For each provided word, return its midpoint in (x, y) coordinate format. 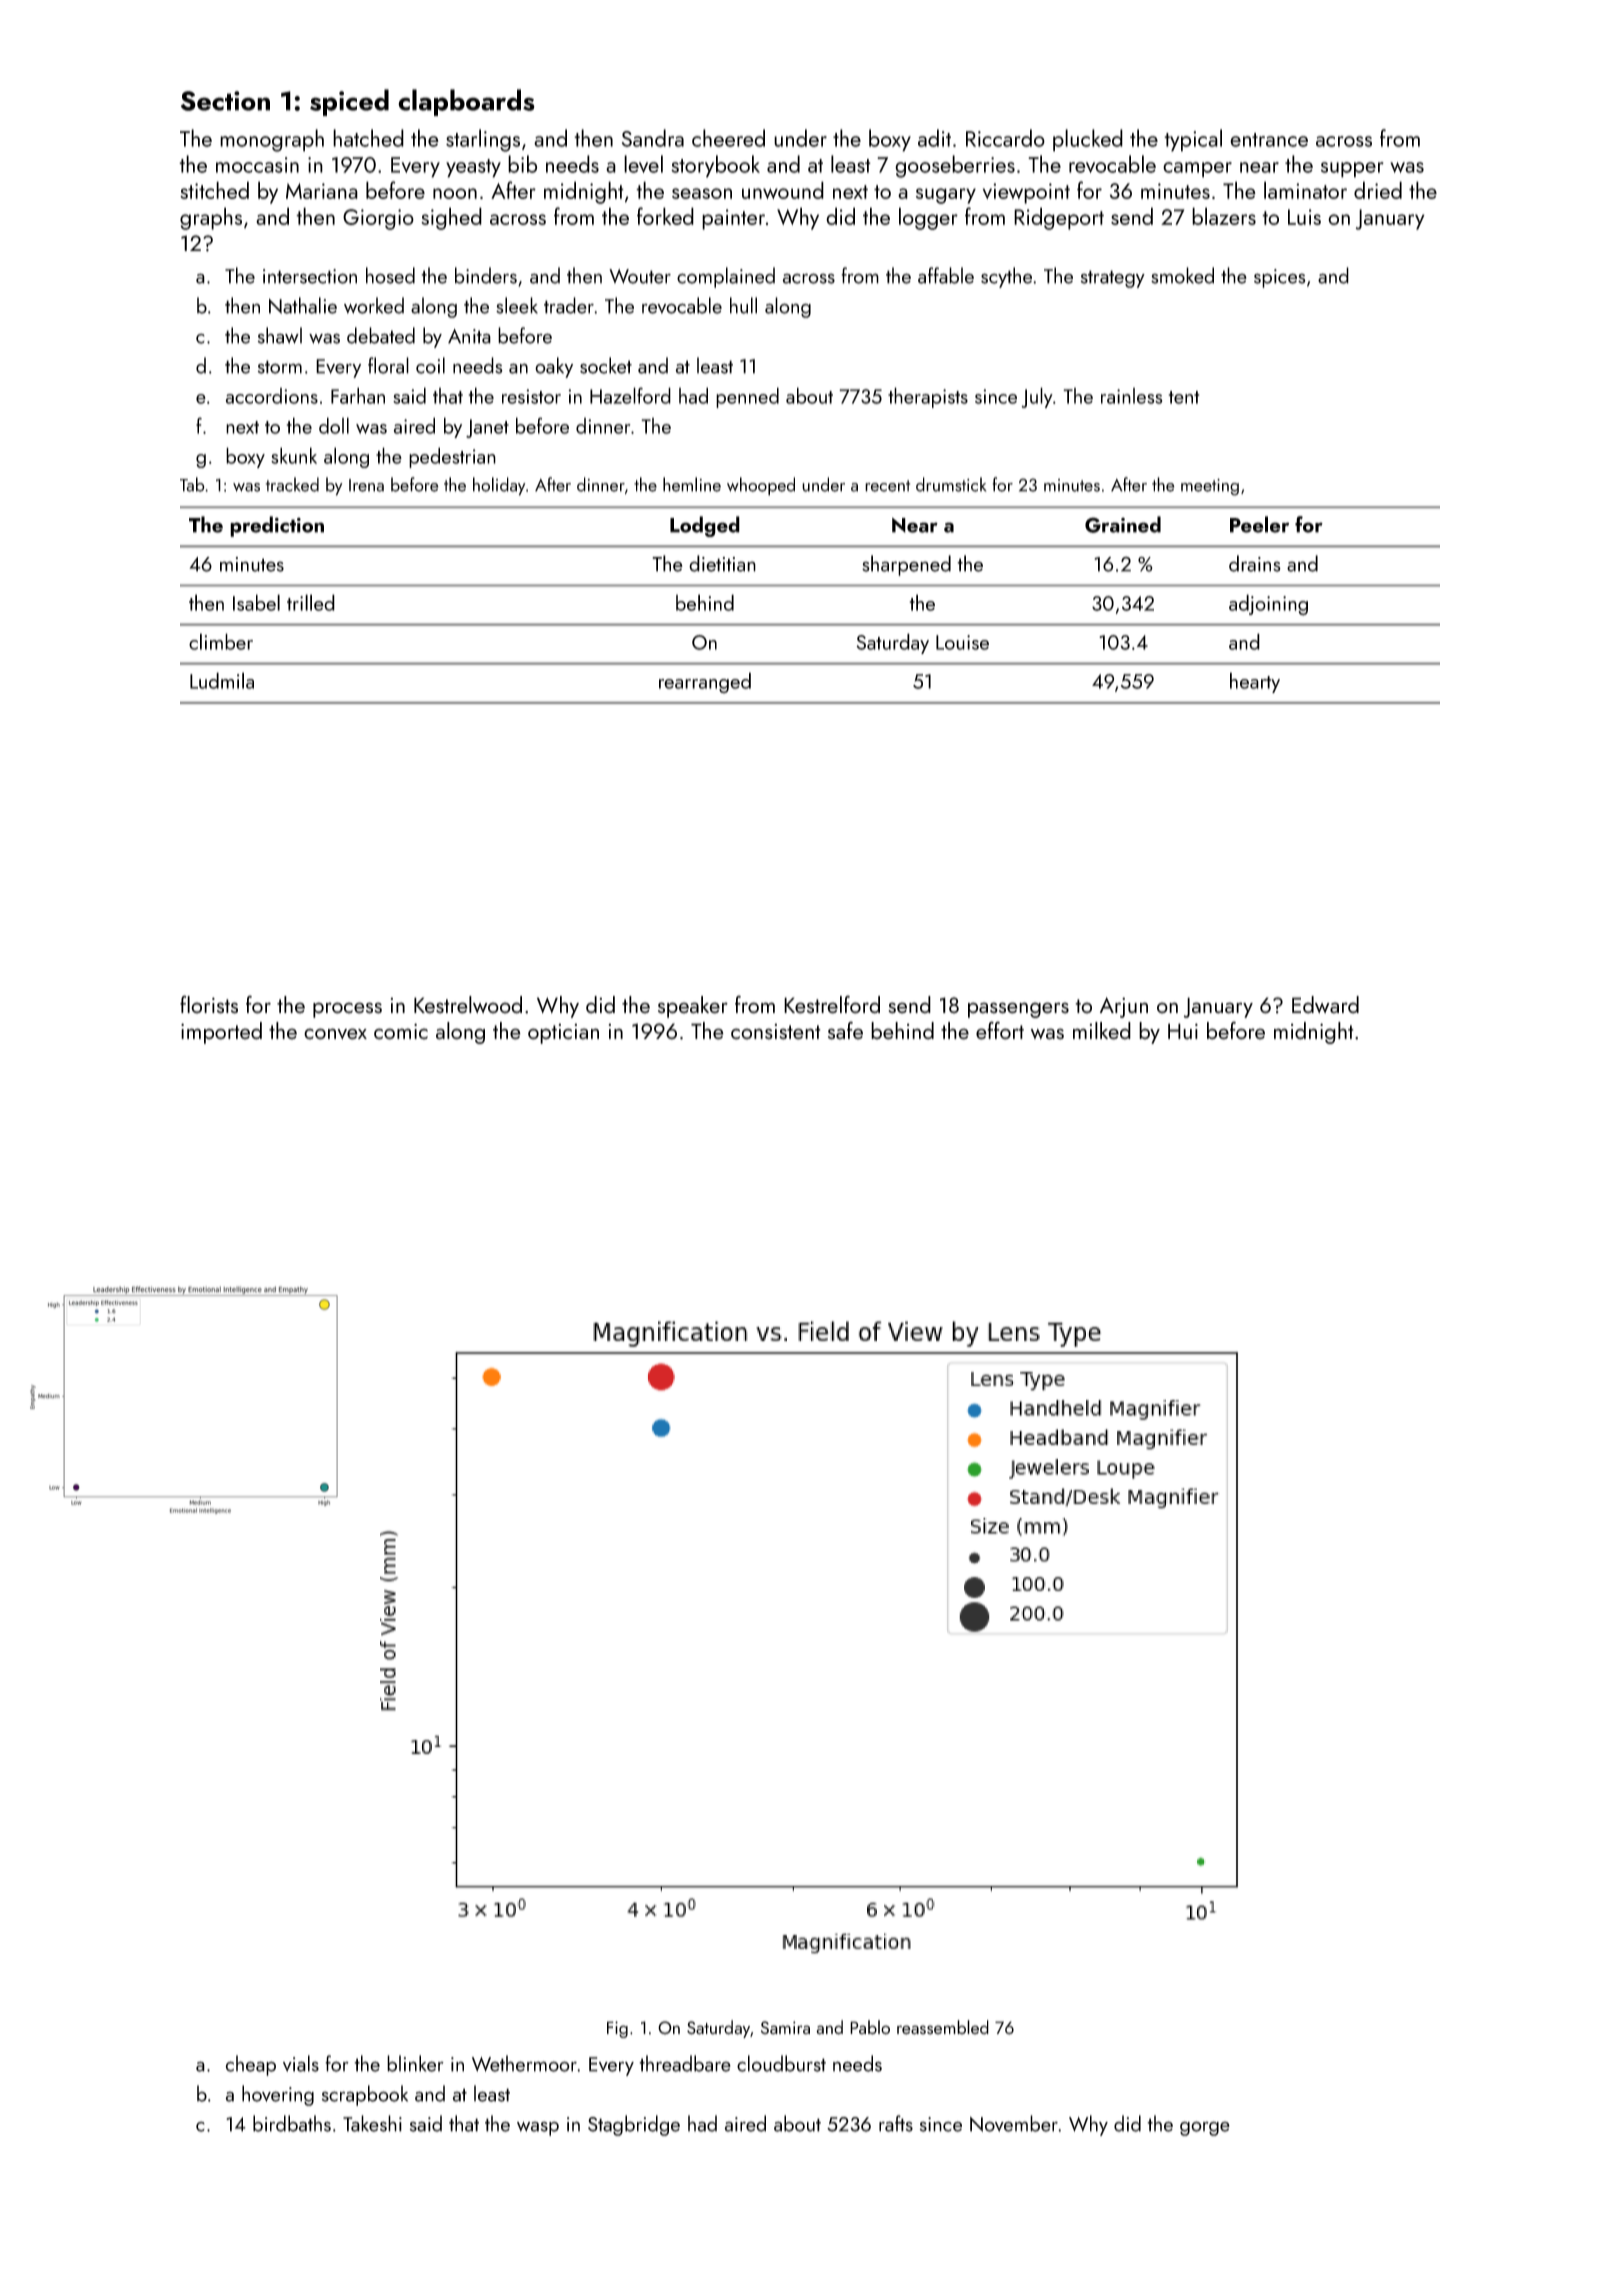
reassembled (943, 2027)
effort (1000, 1030)
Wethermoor (524, 2063)
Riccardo (1005, 138)
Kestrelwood (468, 1005)
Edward (1325, 1005)
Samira (785, 2027)
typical (1193, 140)
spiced (349, 102)
